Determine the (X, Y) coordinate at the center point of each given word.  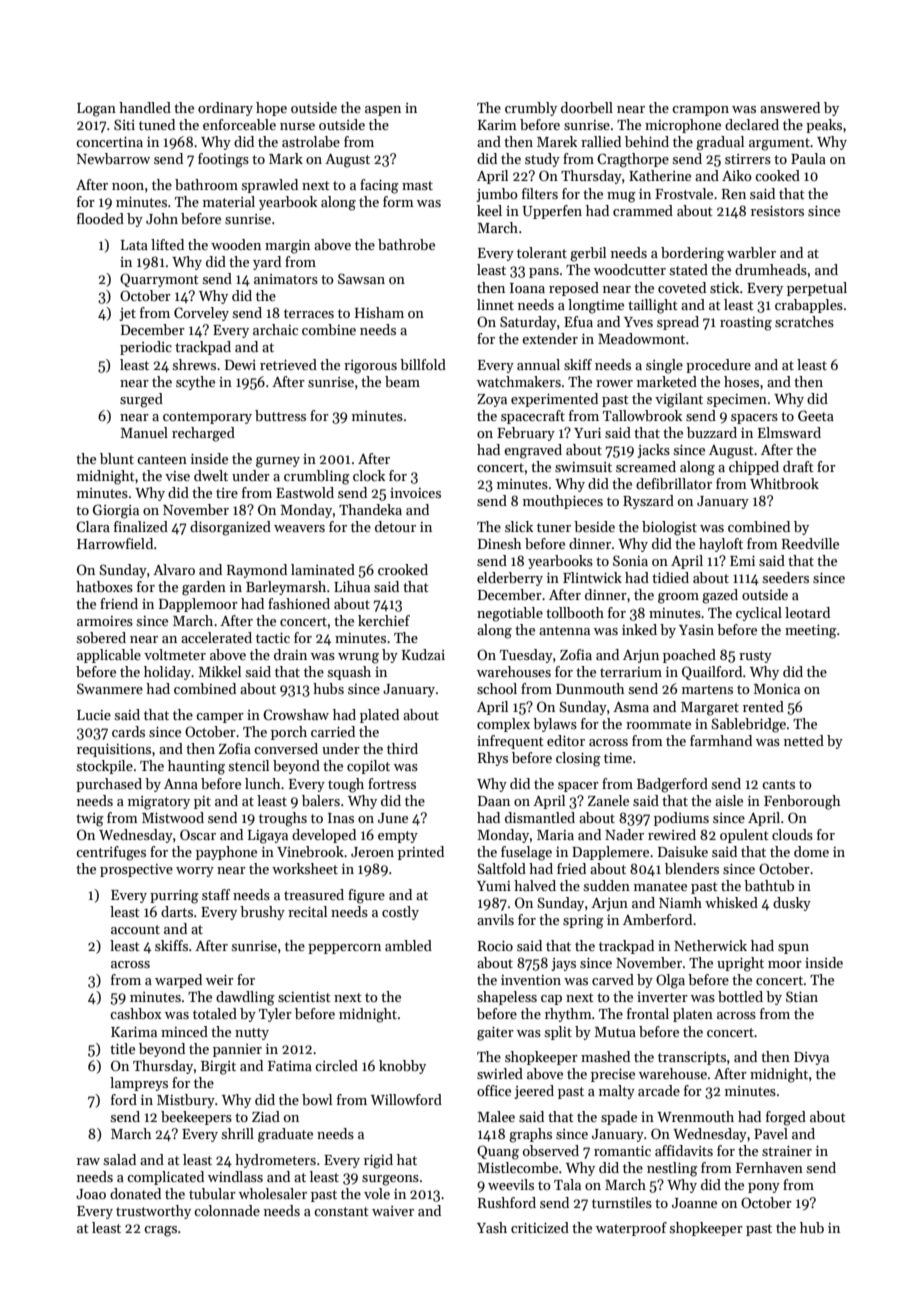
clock (369, 475)
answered (790, 107)
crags (160, 1231)
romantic (622, 1151)
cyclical (759, 614)
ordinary (225, 109)
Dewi (240, 365)
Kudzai (423, 654)
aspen (383, 111)
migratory (159, 803)
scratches (804, 321)
